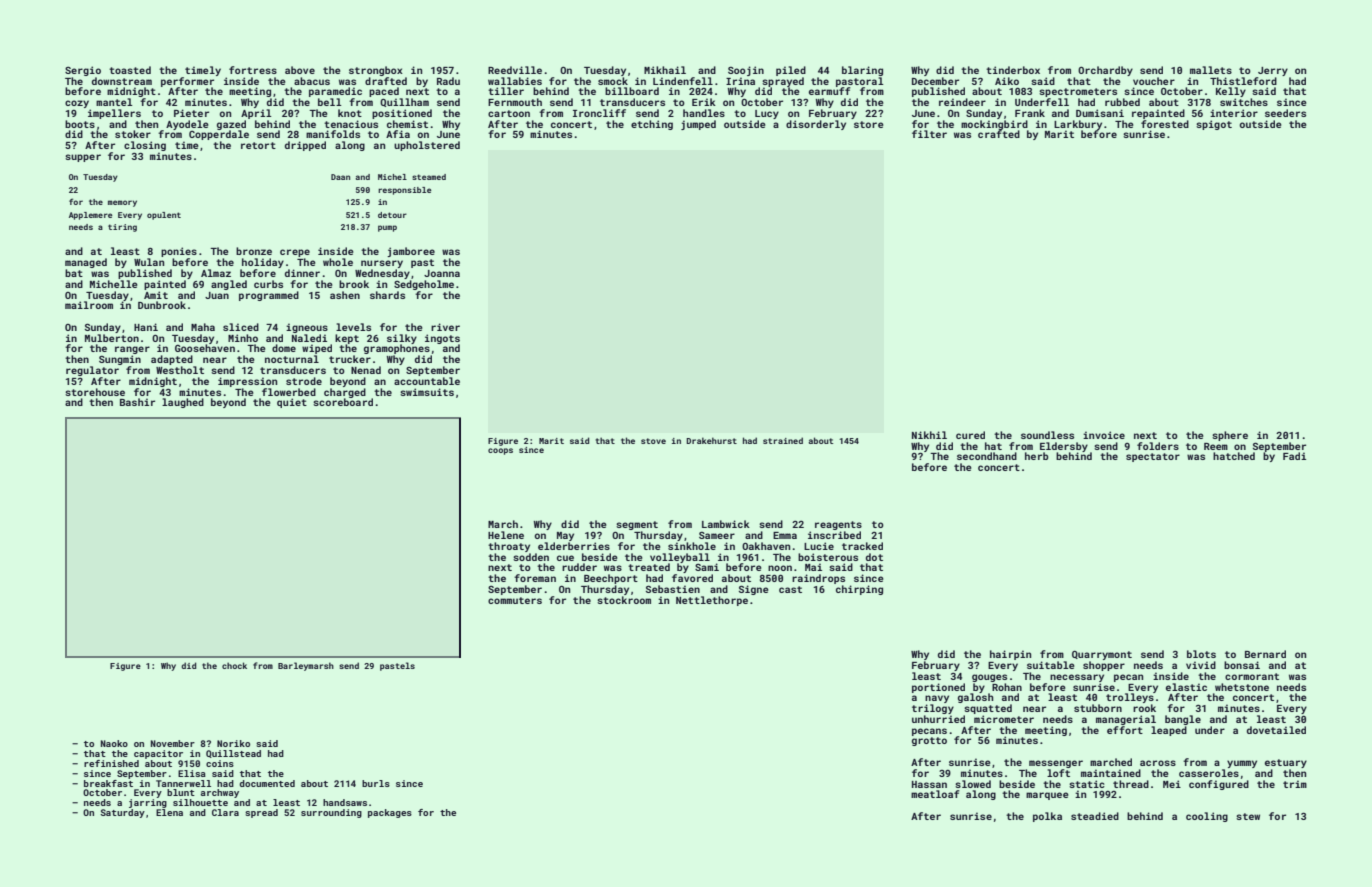  Describe the element at coordinates (253, 70) in the image. I see `fortress` at that location.
